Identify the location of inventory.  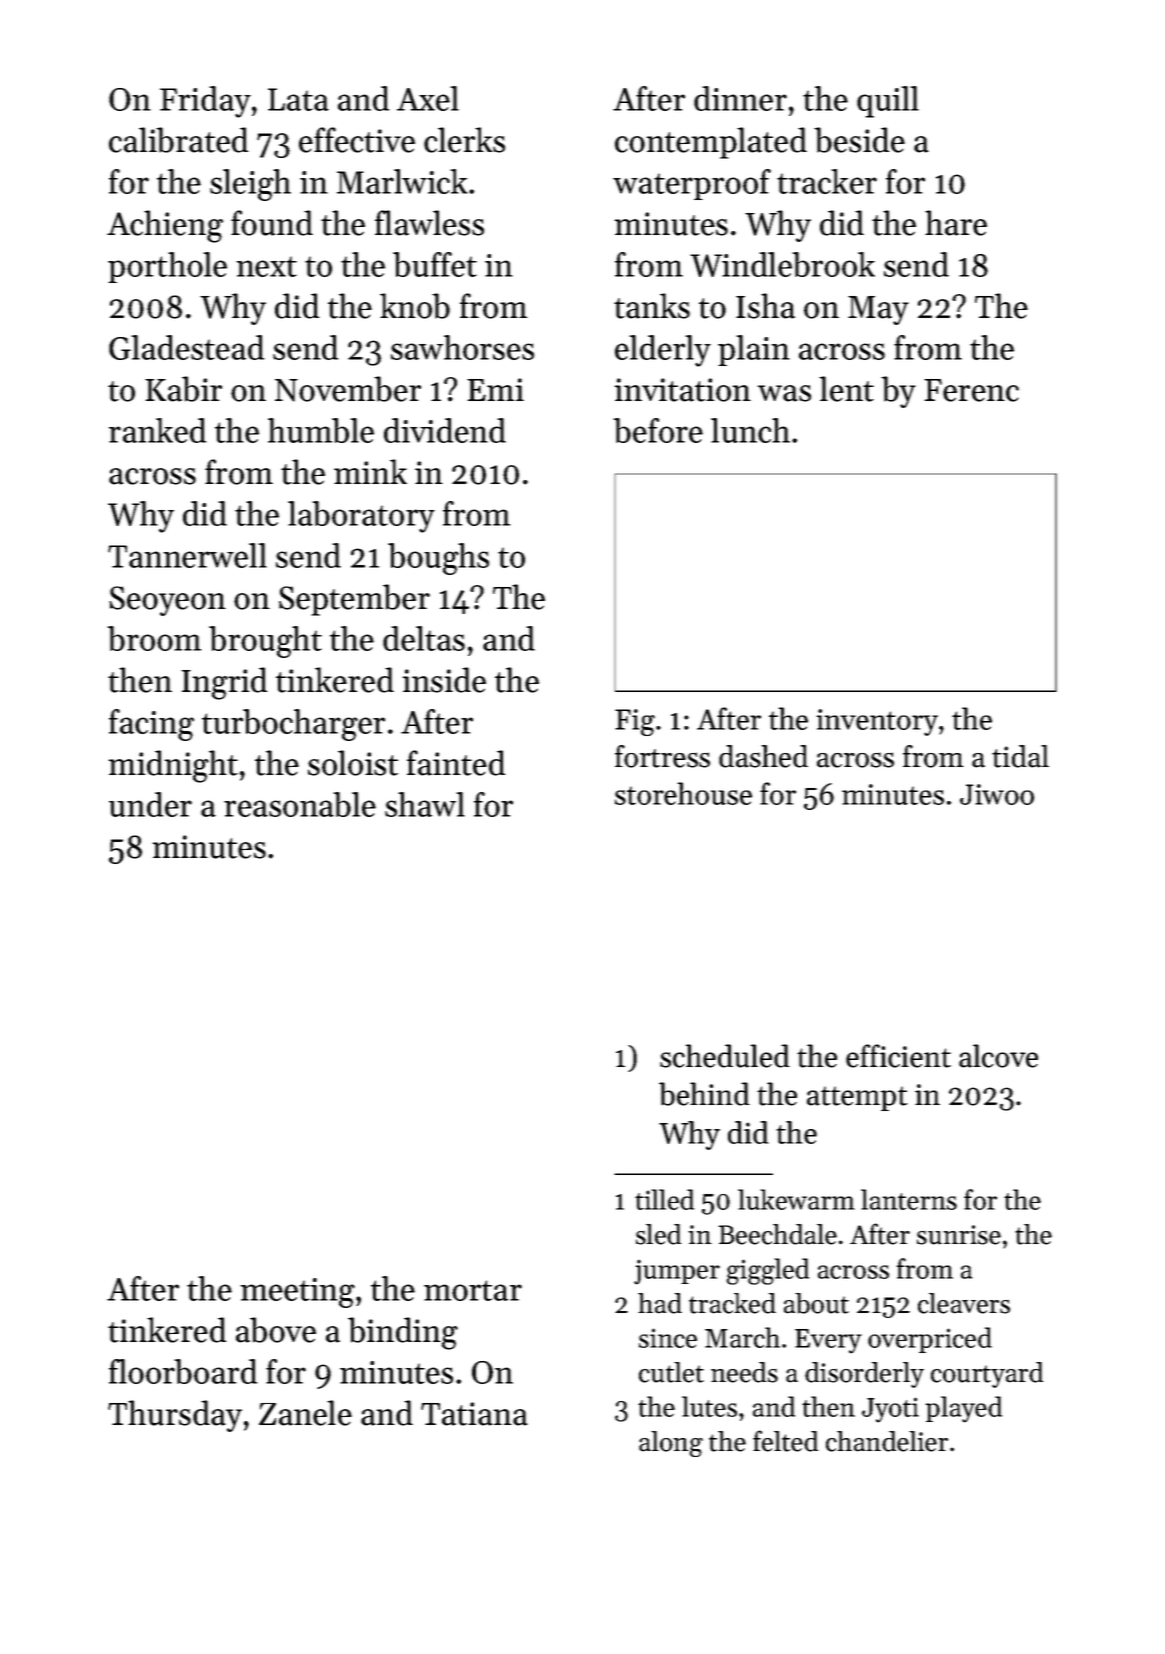
(877, 722).
